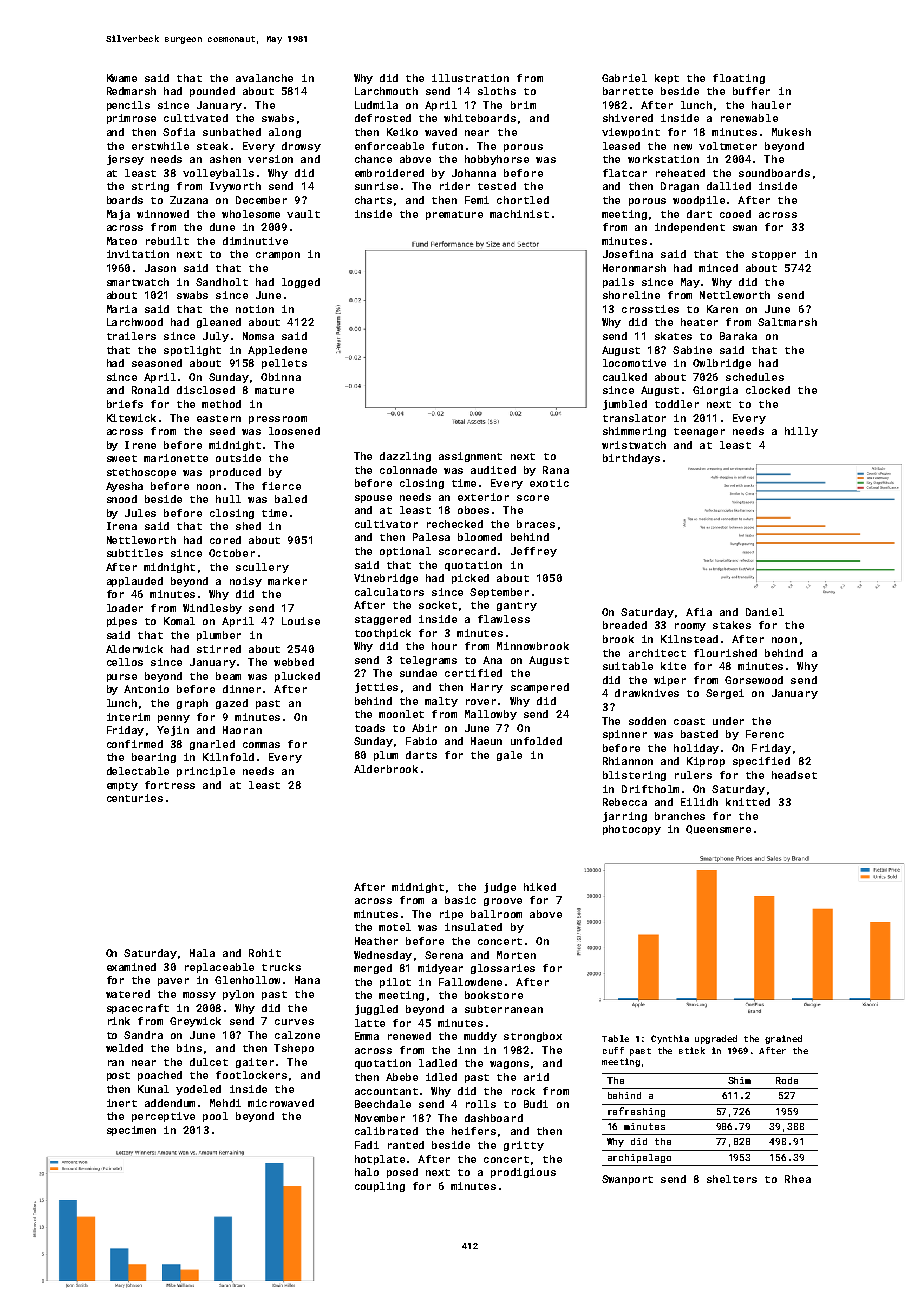 The image size is (924, 1308). I want to click on posed, so click(402, 1173).
